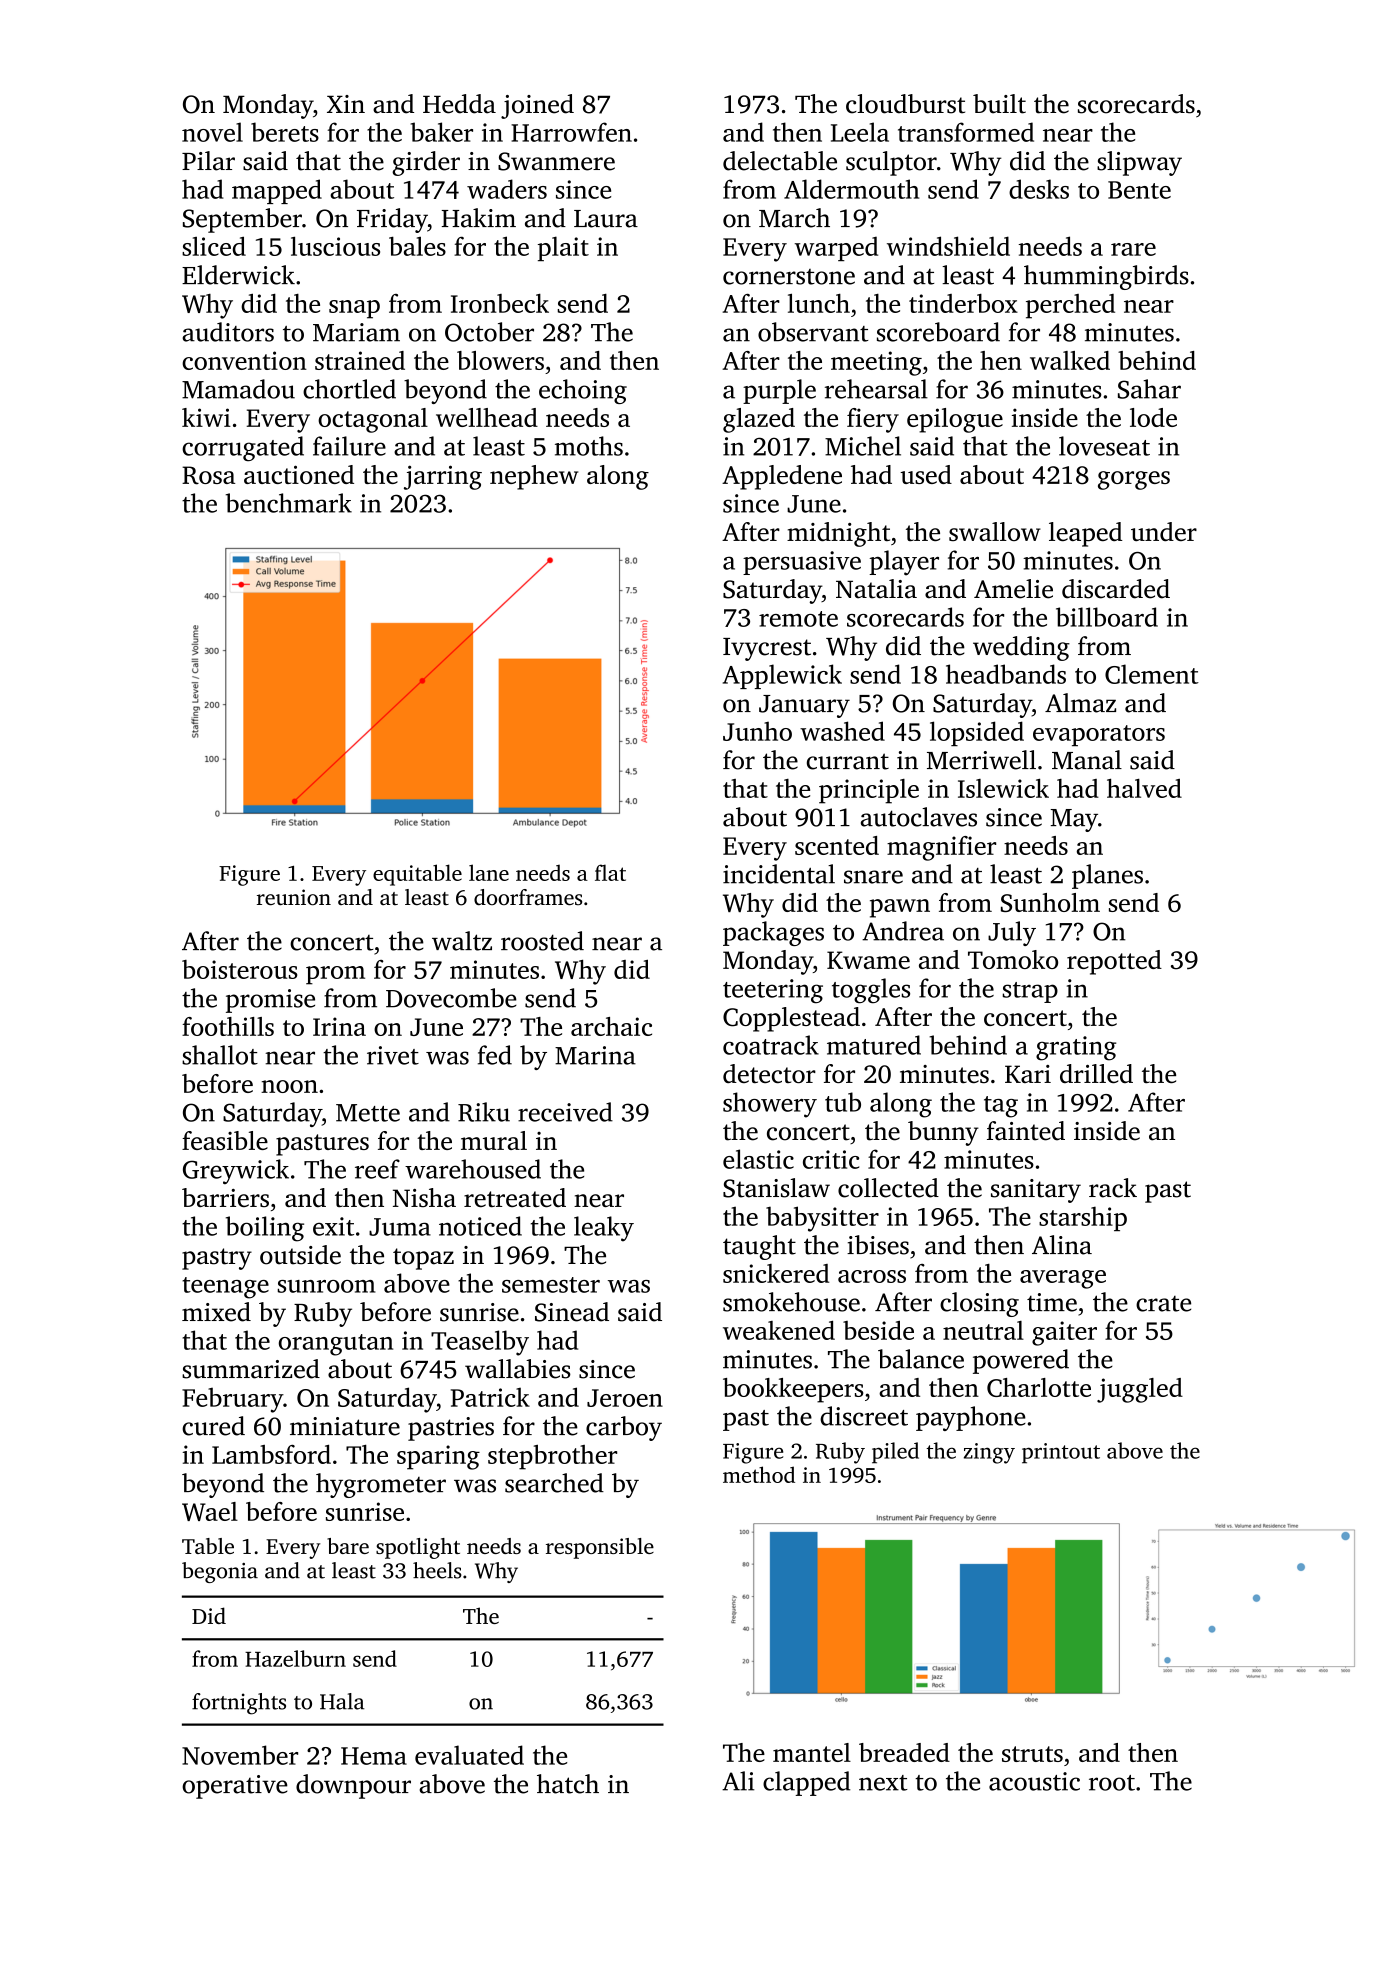 The width and height of the screenshot is (1386, 1969). I want to click on flat, so click(610, 872).
